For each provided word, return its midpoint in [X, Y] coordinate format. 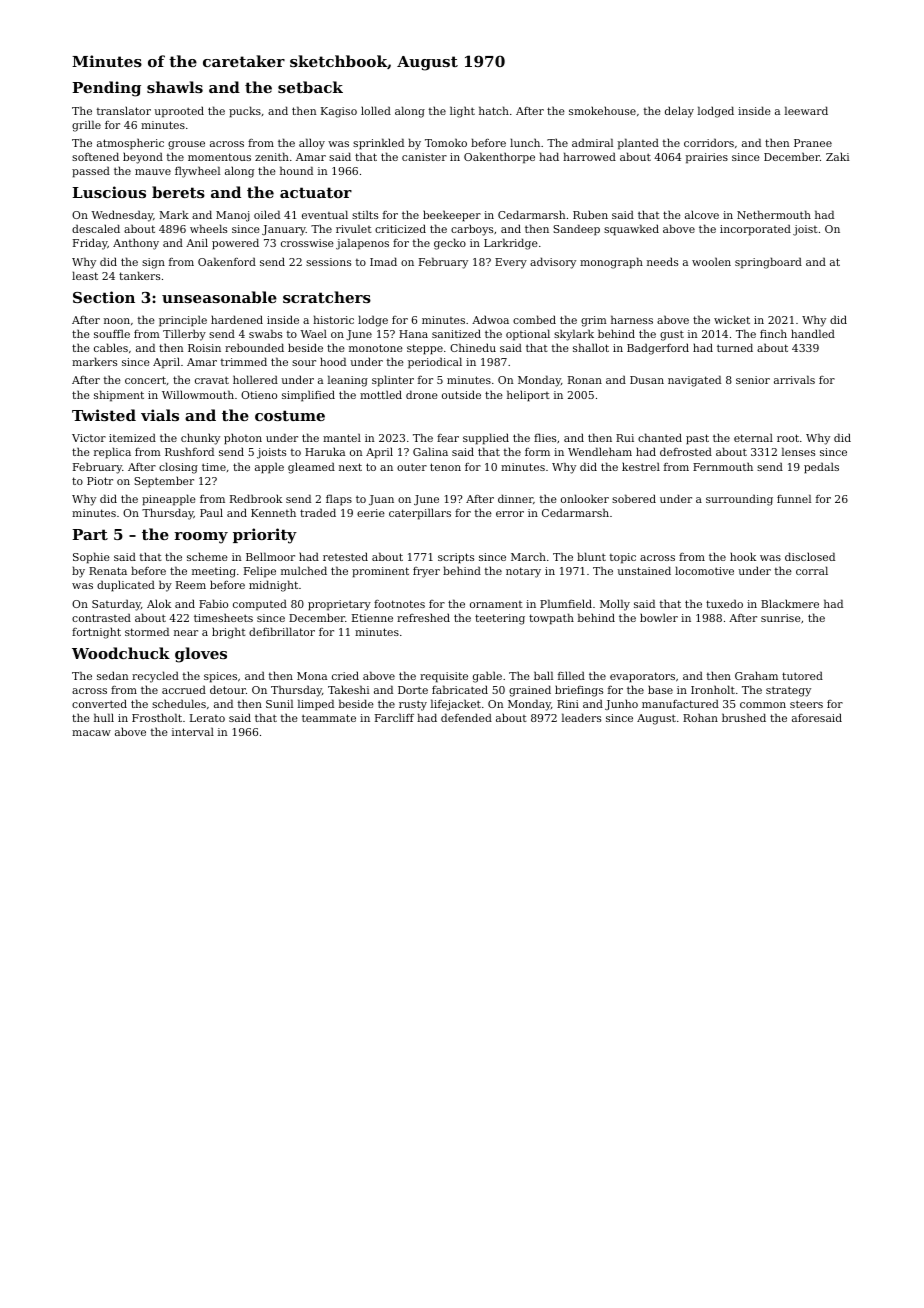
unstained [644, 570]
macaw [91, 733]
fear [448, 438]
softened [95, 156]
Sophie [91, 558]
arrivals [794, 379]
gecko [450, 244]
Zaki [838, 156]
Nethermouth [774, 214]
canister [424, 157]
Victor [89, 438]
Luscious [109, 192]
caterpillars [420, 514]
